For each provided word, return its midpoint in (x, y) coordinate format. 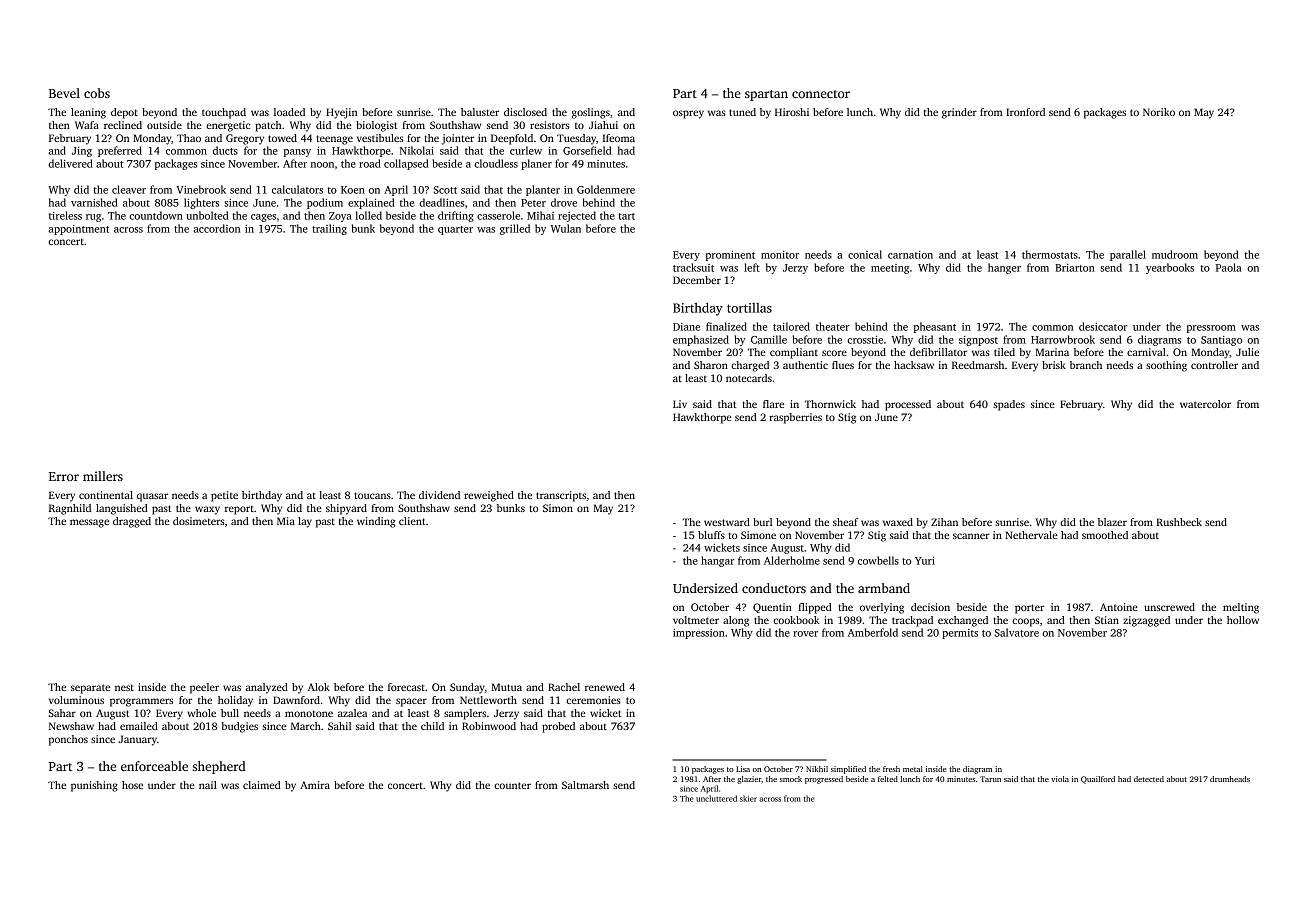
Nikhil (817, 769)
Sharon (711, 365)
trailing (329, 229)
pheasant (935, 327)
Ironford (1025, 112)
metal (913, 769)
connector (821, 94)
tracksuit (693, 267)
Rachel (564, 687)
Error (64, 476)
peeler (204, 688)
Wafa (87, 125)
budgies (240, 727)
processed (908, 405)
